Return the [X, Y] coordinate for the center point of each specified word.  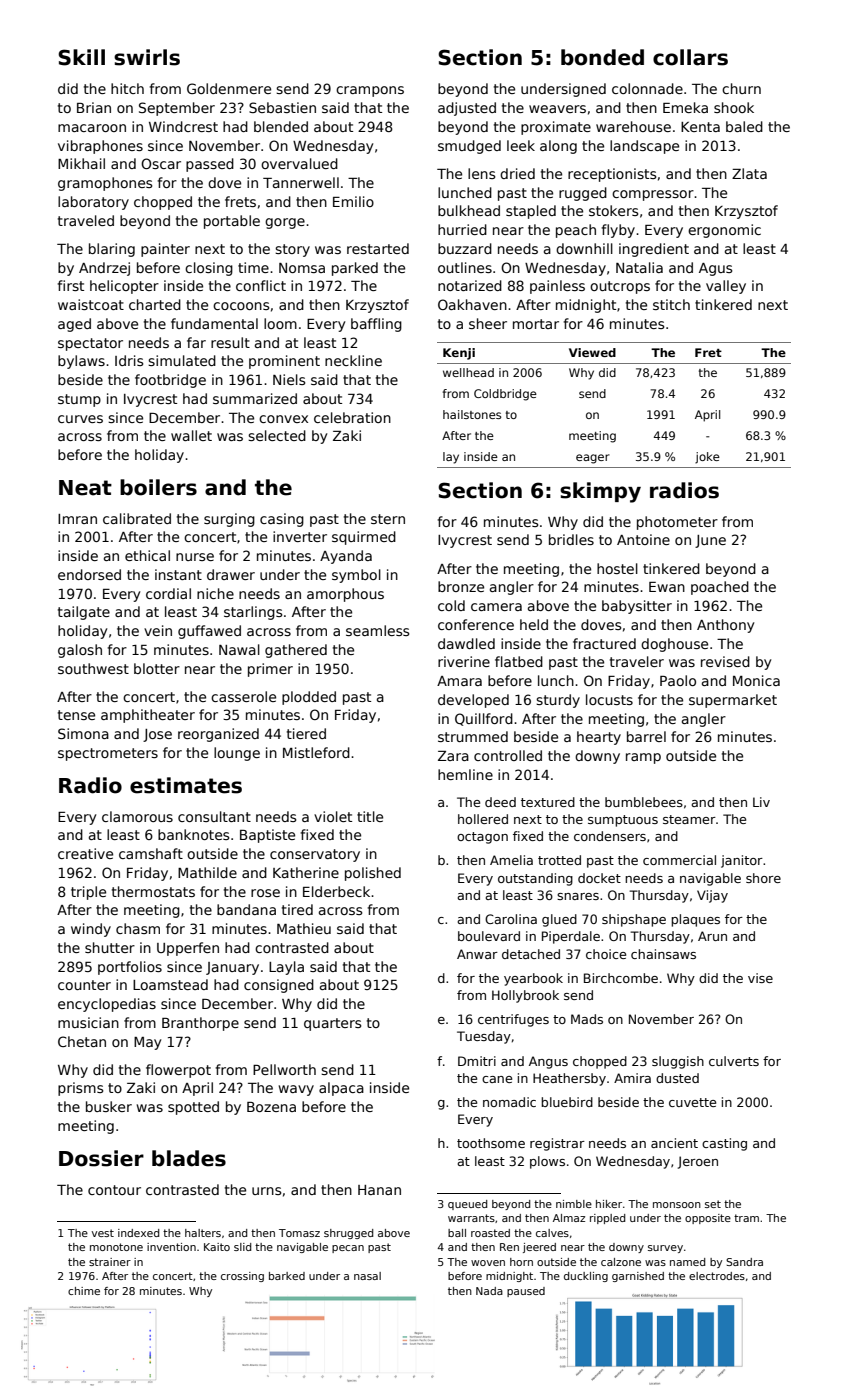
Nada [489, 1291]
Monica [756, 680]
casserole [243, 696]
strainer [110, 1262]
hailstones [472, 414]
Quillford [484, 719]
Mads [587, 1019]
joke [707, 458]
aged [74, 325]
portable [232, 222]
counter [84, 985]
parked [355, 269]
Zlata [749, 173]
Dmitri [477, 1061]
